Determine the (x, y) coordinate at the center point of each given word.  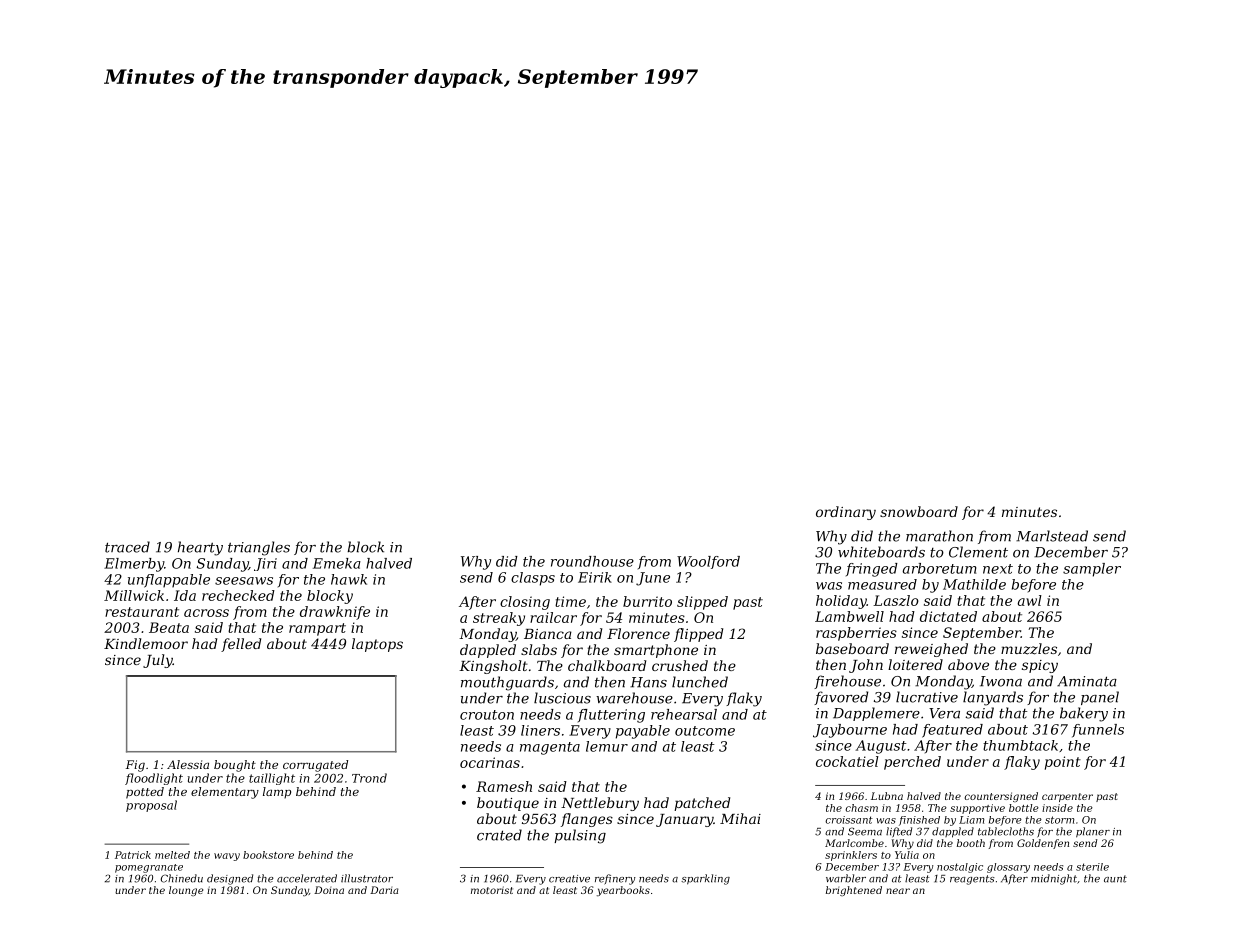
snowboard (919, 511)
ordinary (846, 513)
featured (952, 731)
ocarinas (490, 762)
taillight (272, 779)
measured (882, 584)
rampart (317, 629)
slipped (702, 603)
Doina (329, 890)
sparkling (705, 879)
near (898, 891)
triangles (259, 548)
